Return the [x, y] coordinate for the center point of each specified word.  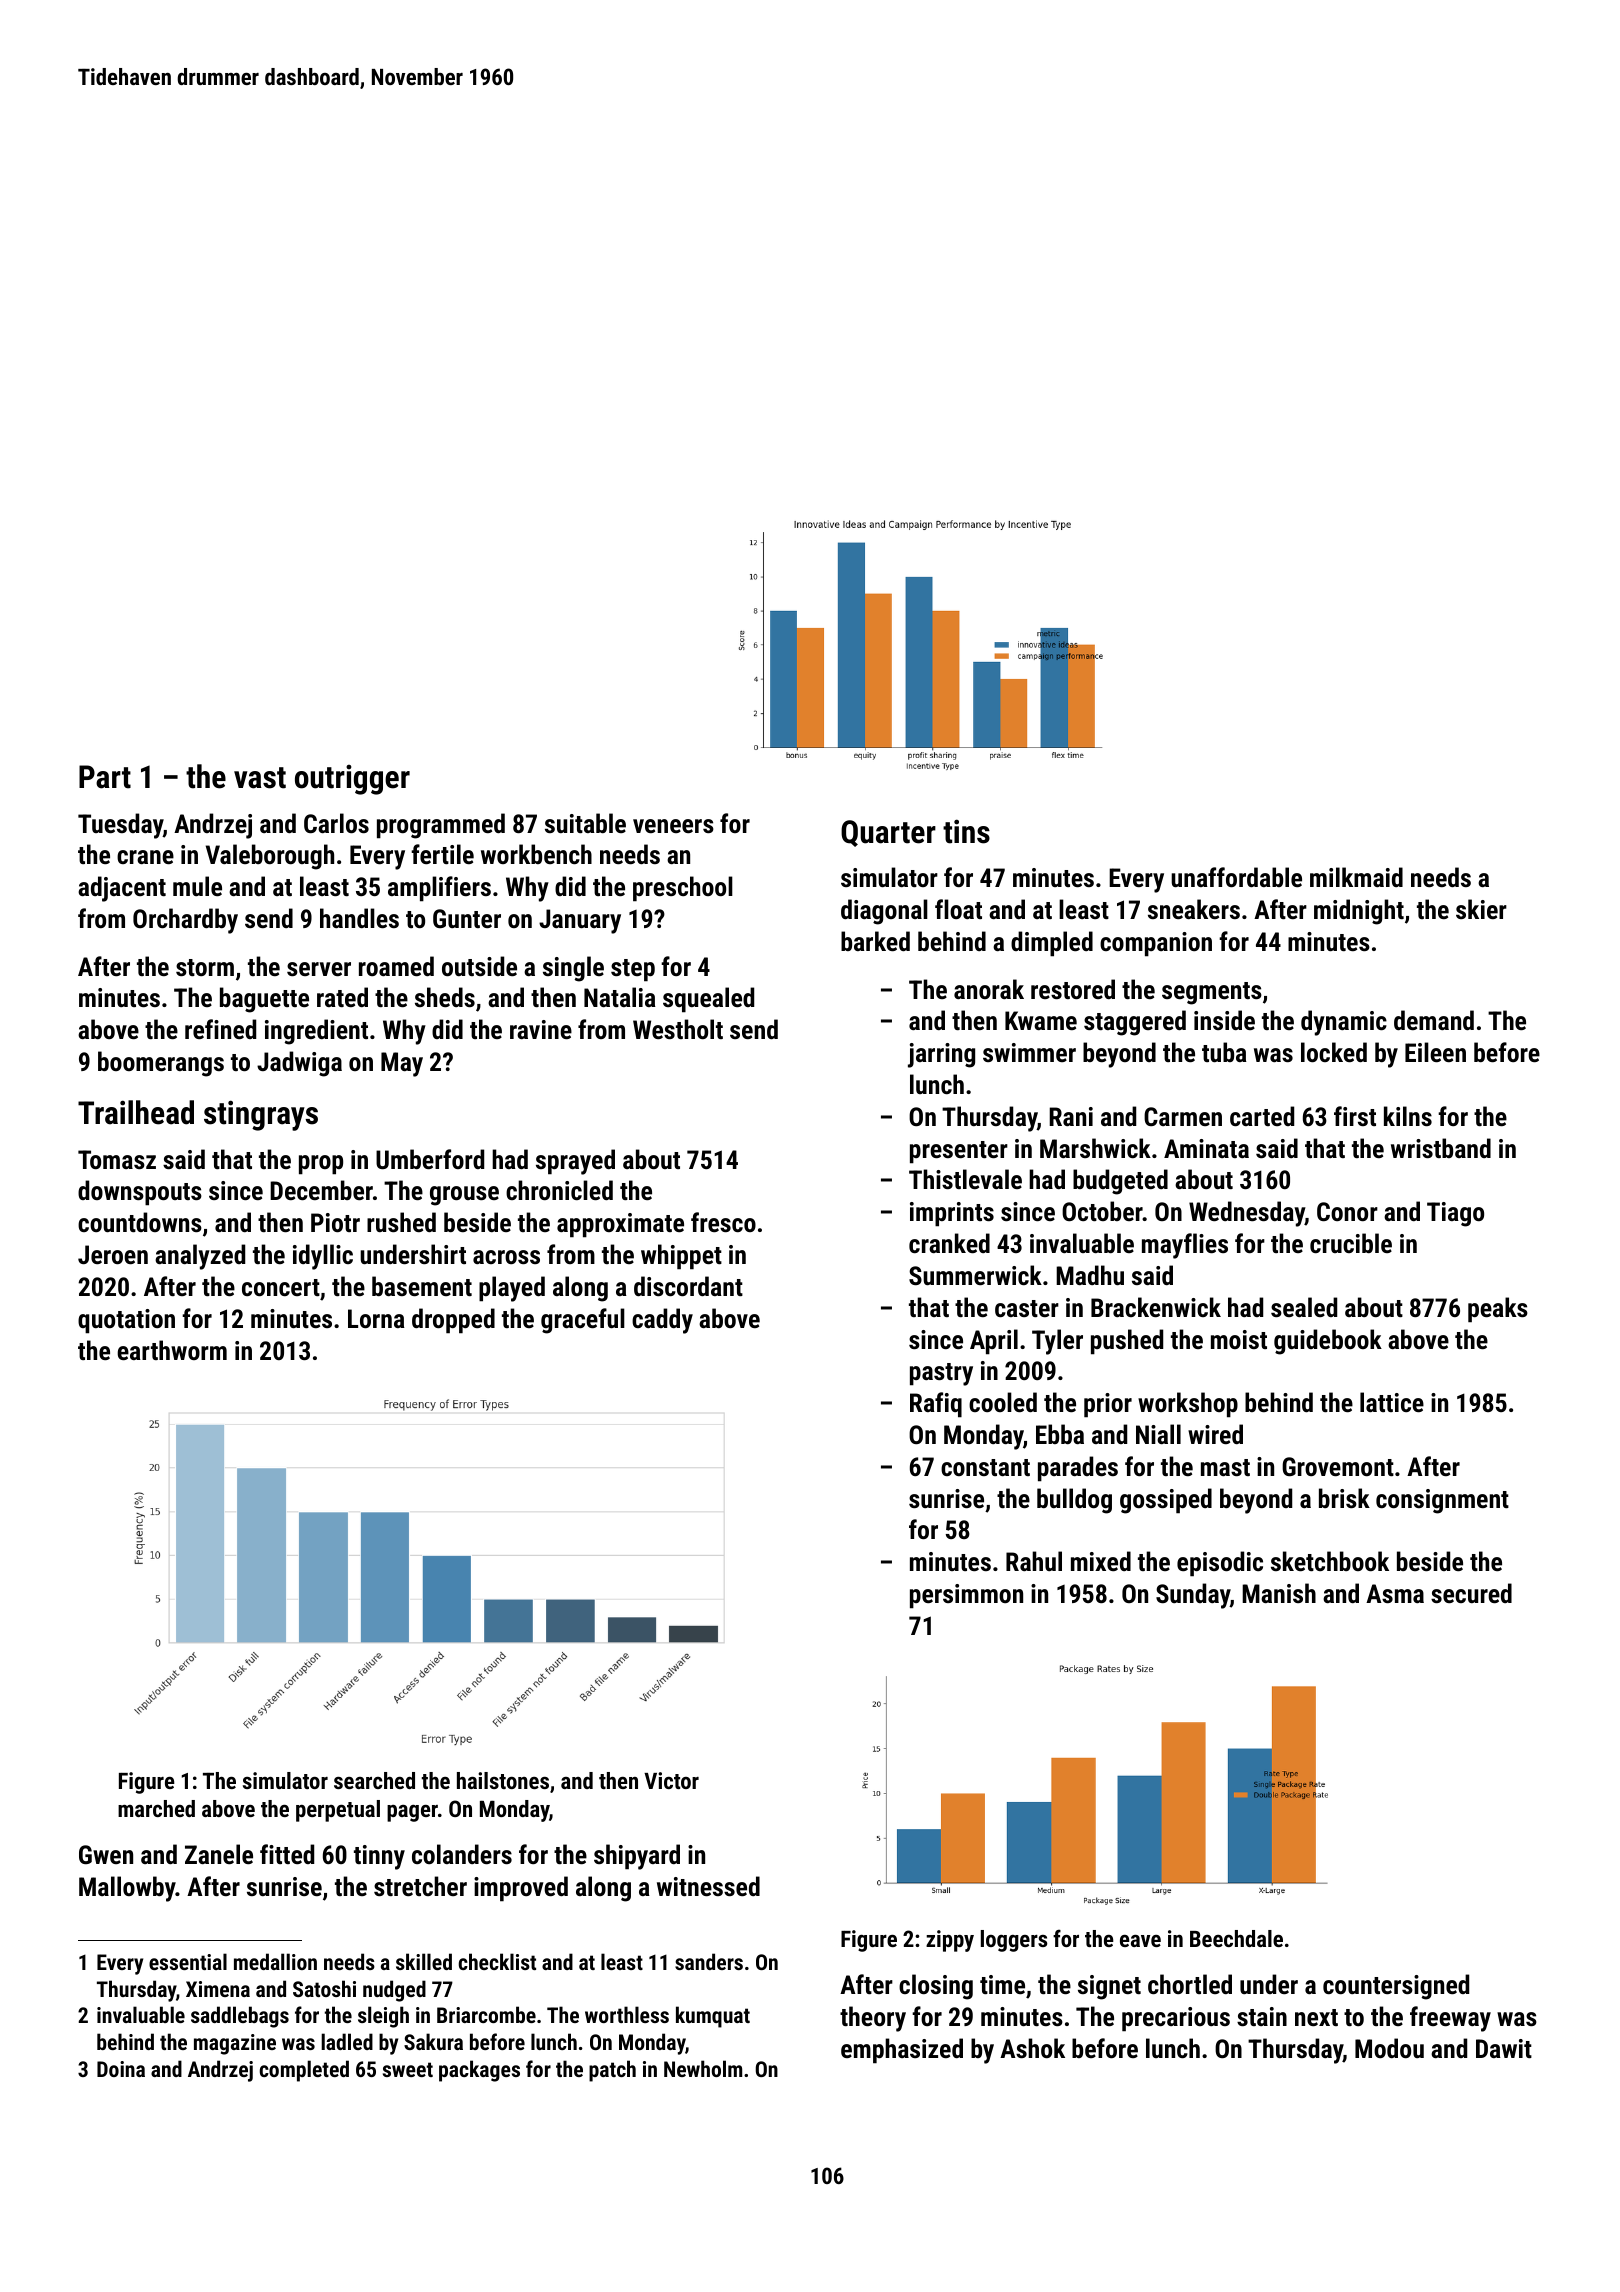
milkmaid [1356, 877]
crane [145, 857]
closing [936, 1987]
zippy [950, 1941]
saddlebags [240, 2017]
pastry [941, 1374]
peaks [1498, 1310]
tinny [379, 1857]
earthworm [172, 1350]
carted [1262, 1116]
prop [321, 1165]
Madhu [1090, 1275]
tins [966, 831]
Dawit [1504, 2048]
